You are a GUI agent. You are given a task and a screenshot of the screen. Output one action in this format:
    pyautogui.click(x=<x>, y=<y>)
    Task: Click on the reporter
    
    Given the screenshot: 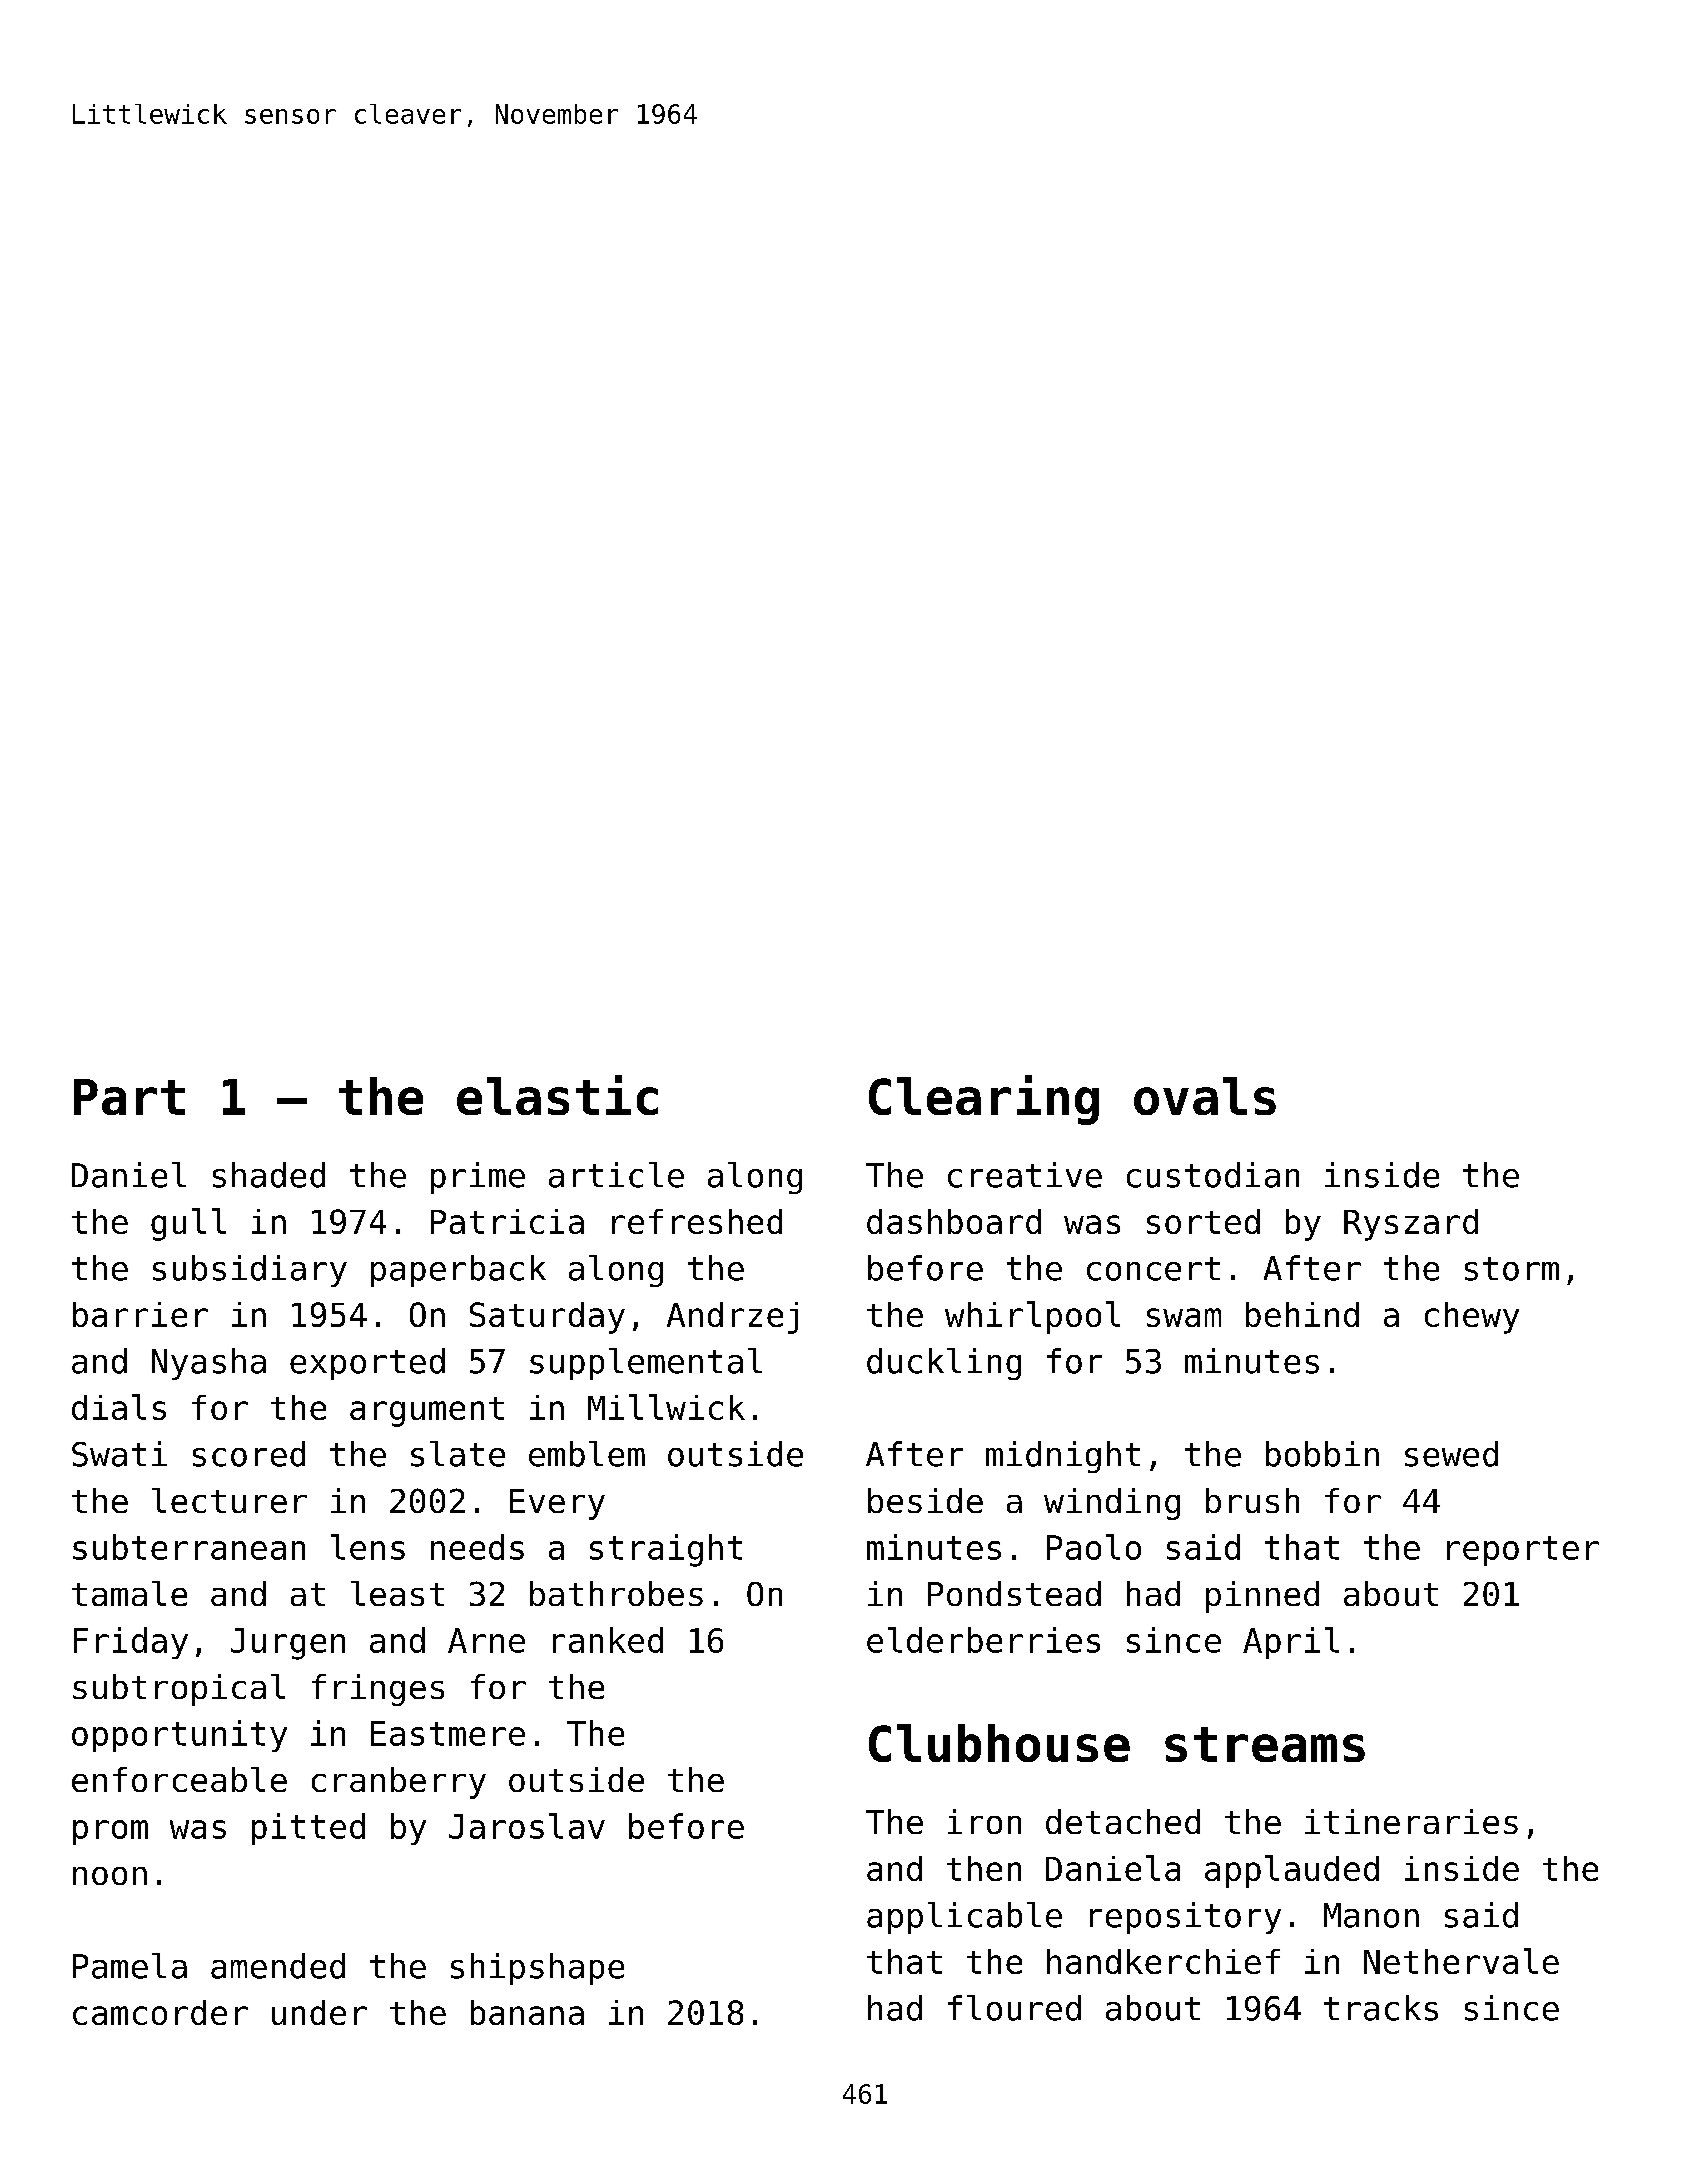 What is the action you would take?
    pyautogui.click(x=1523, y=1551)
